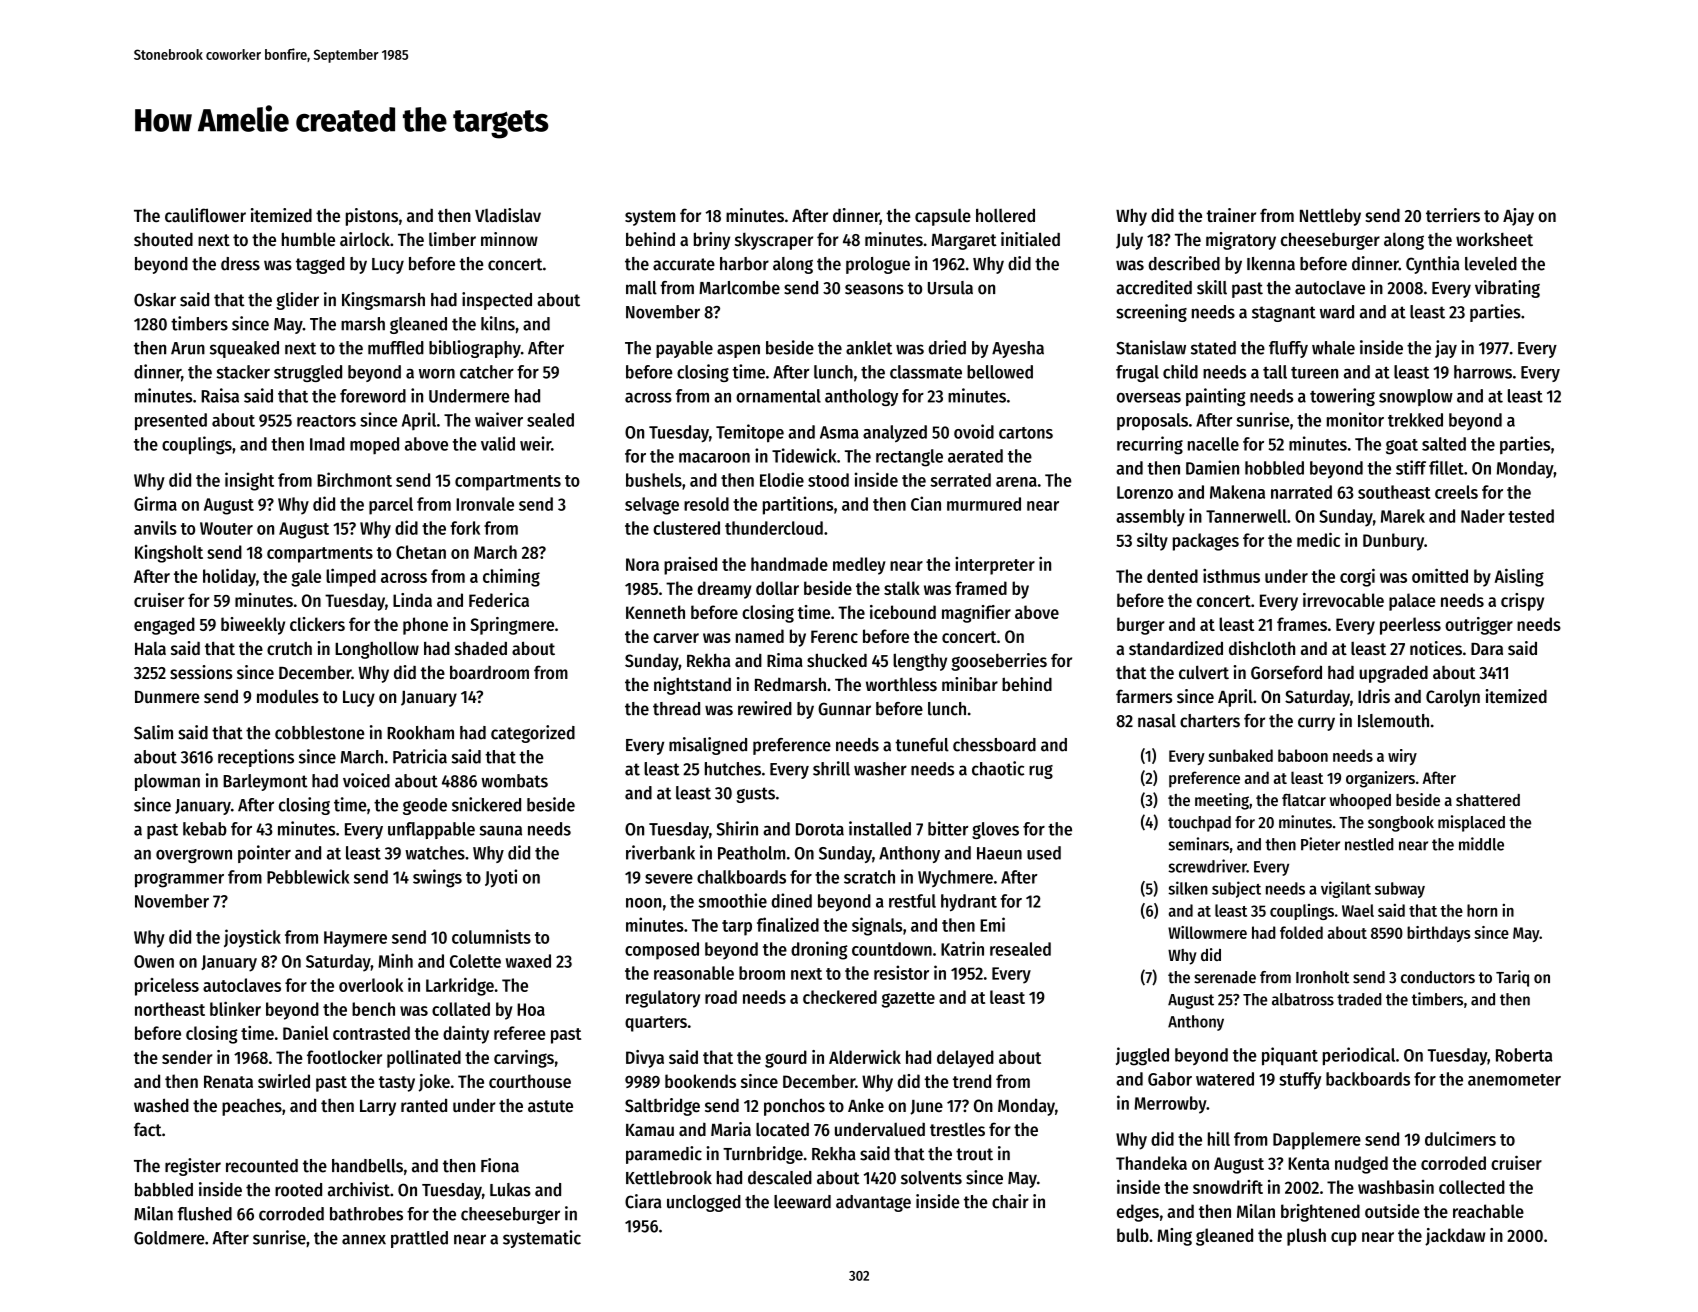 The width and height of the screenshot is (1698, 1312). Describe the element at coordinates (320, 265) in the screenshot. I see `tagged` at that location.
